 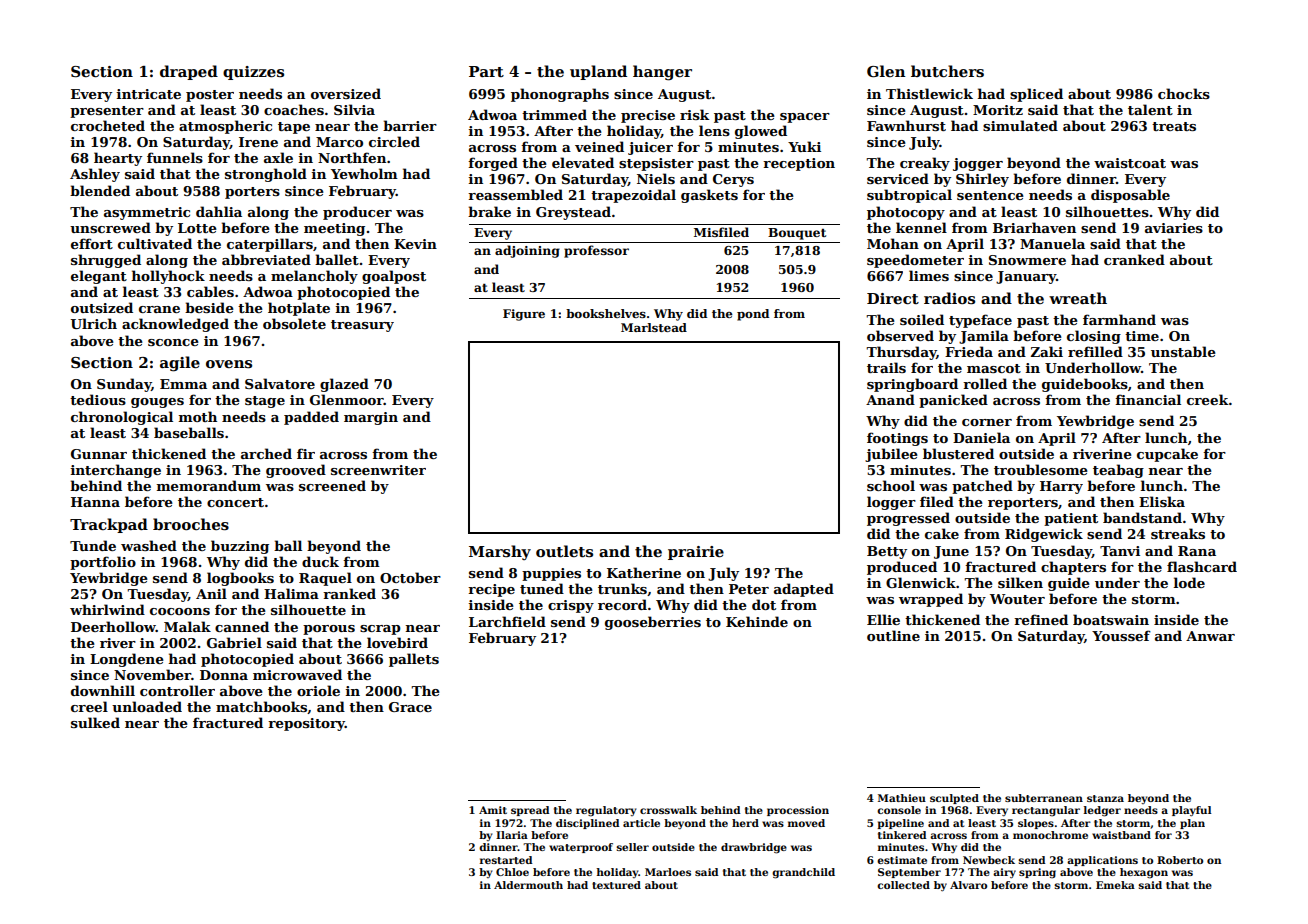 What do you see at coordinates (118, 159) in the page?
I see `hearty` at bounding box center [118, 159].
